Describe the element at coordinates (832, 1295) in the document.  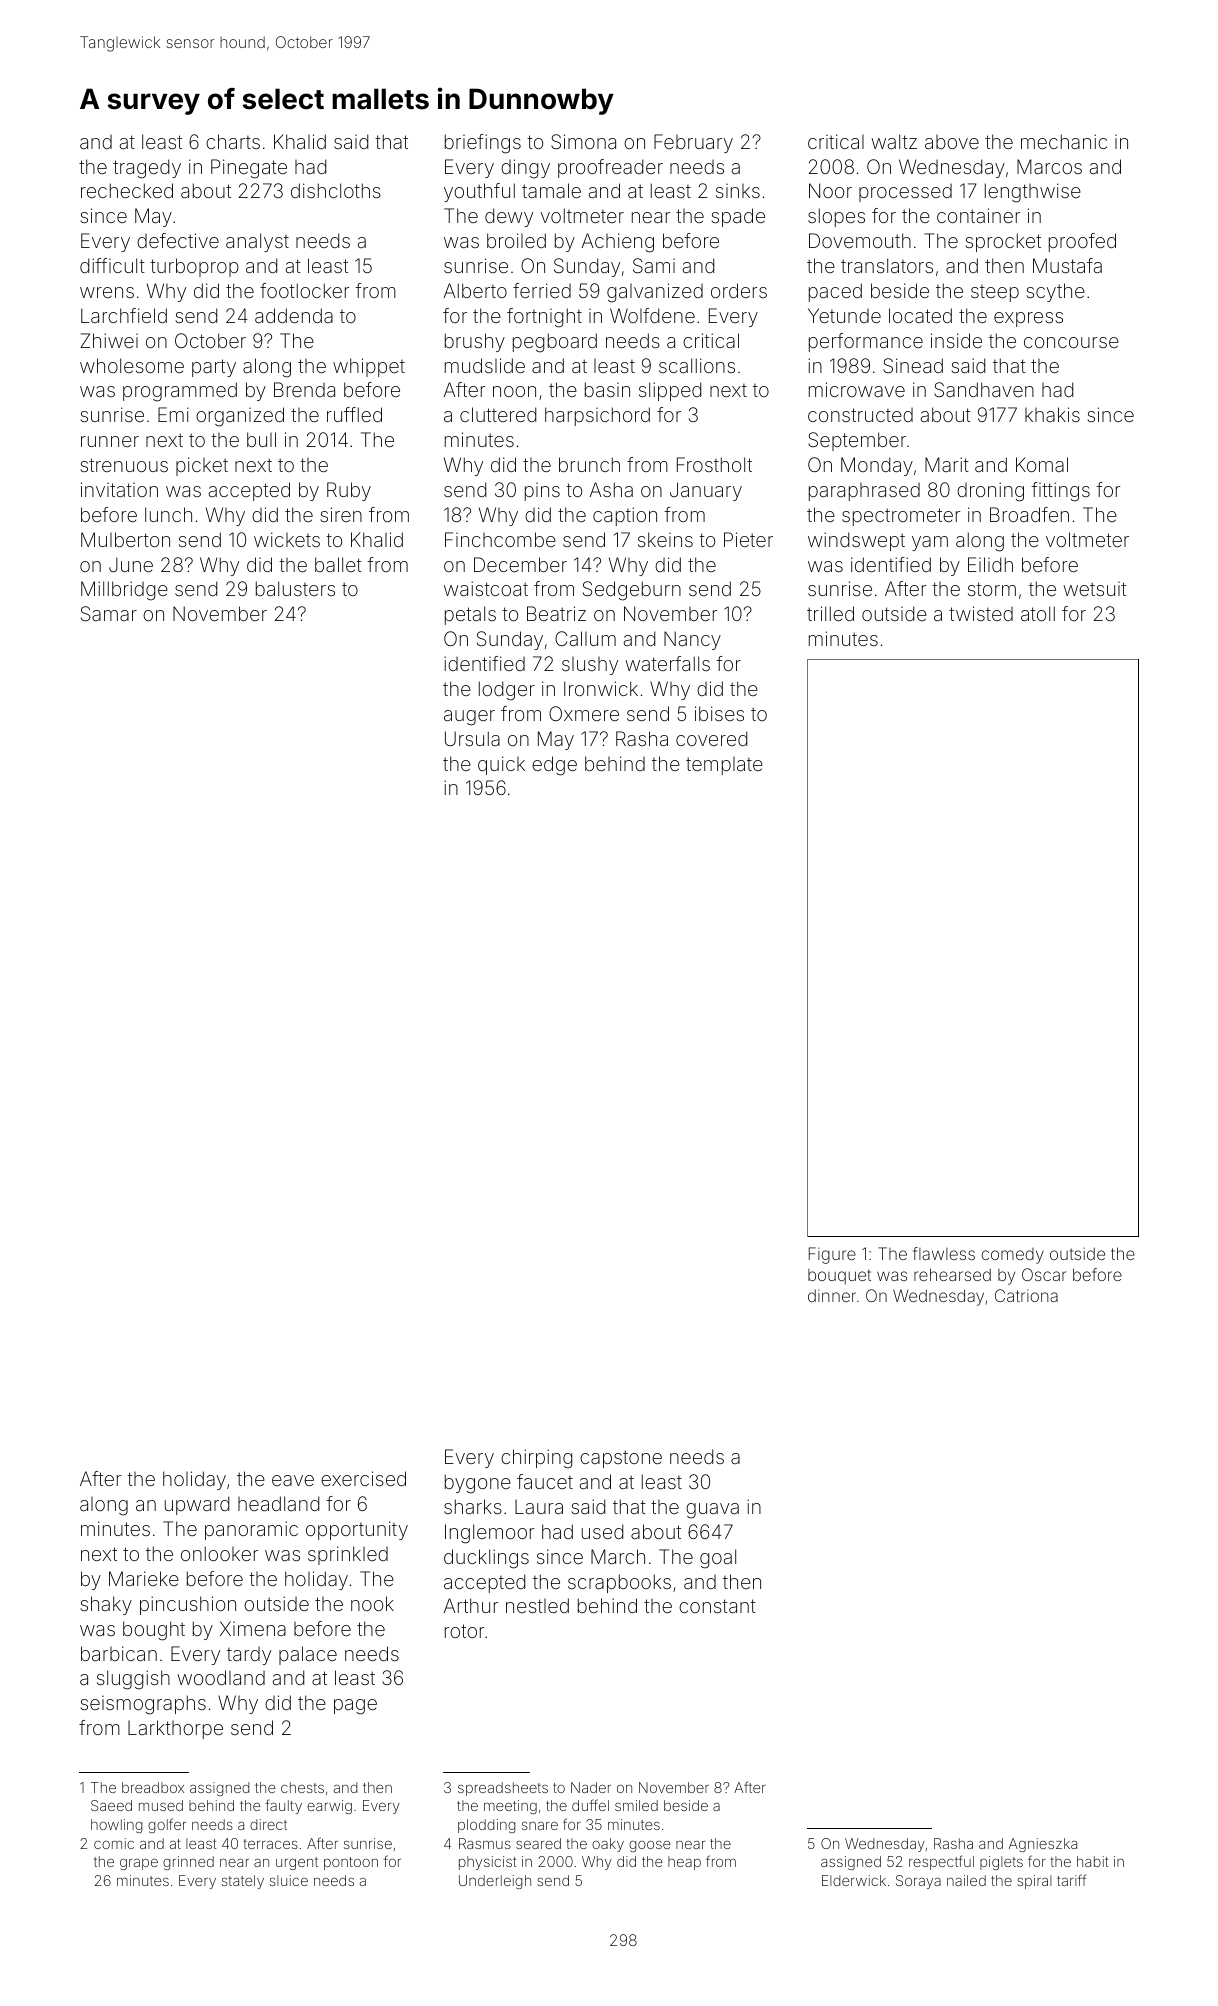
I see `dinner` at that location.
